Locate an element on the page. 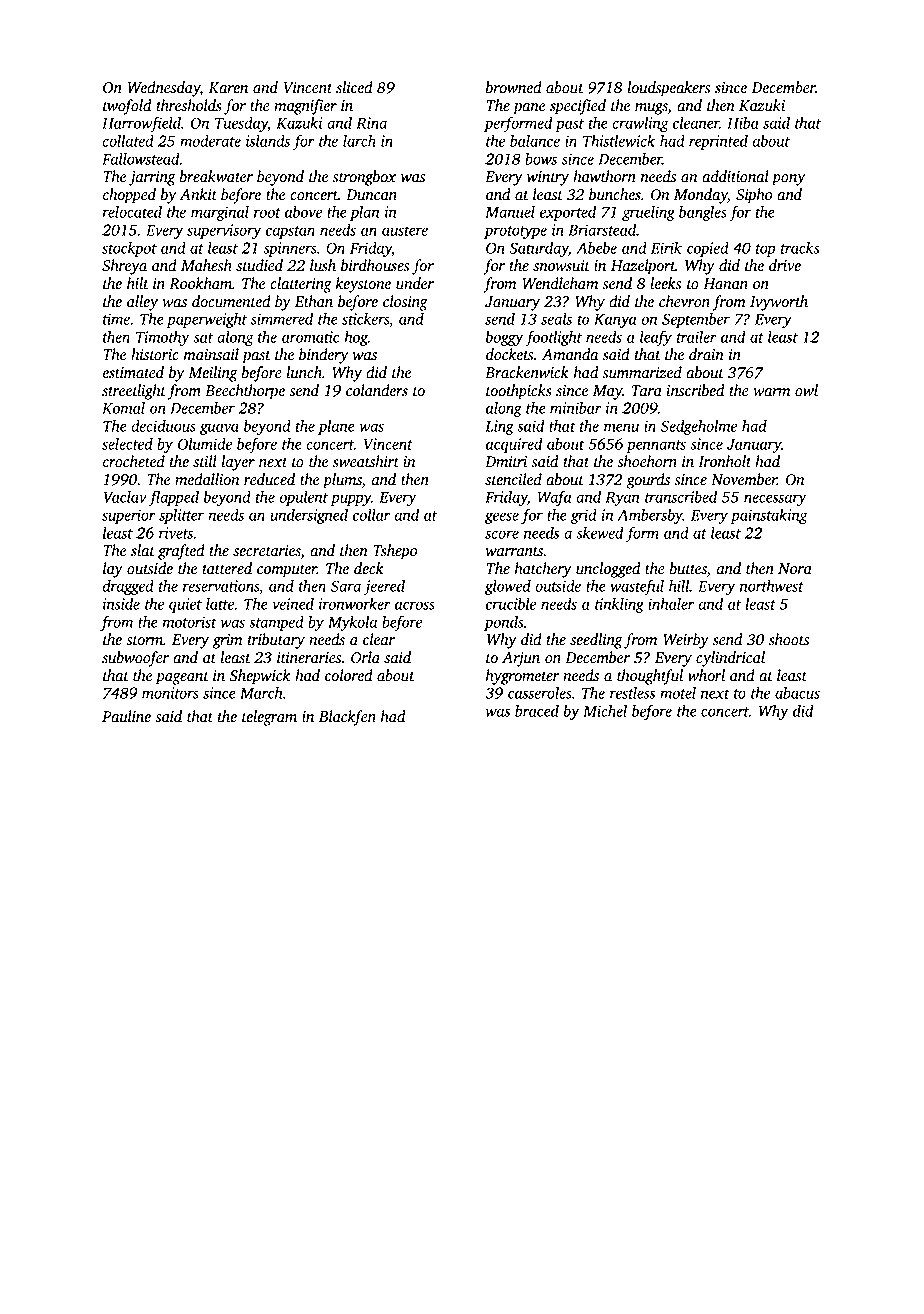 This page has width=924, height=1314. chevron is located at coordinates (684, 301).
